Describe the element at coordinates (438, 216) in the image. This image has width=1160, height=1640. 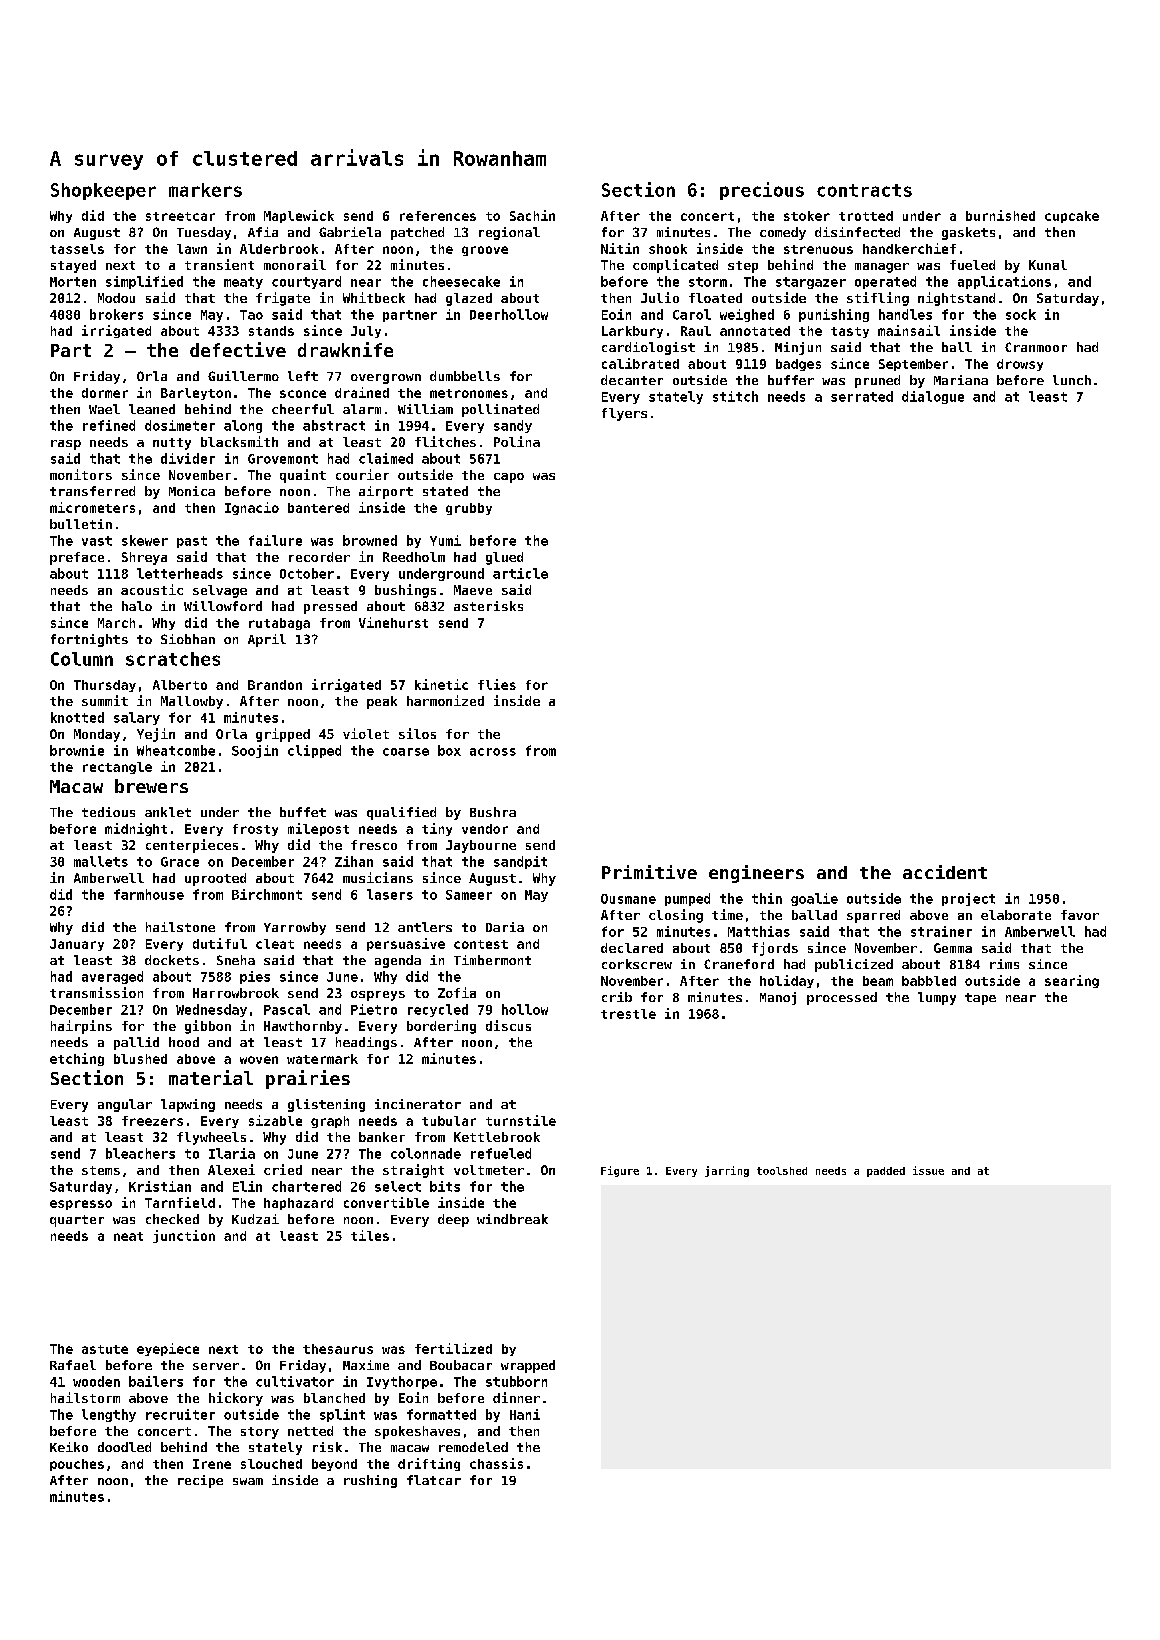
I see `references` at that location.
